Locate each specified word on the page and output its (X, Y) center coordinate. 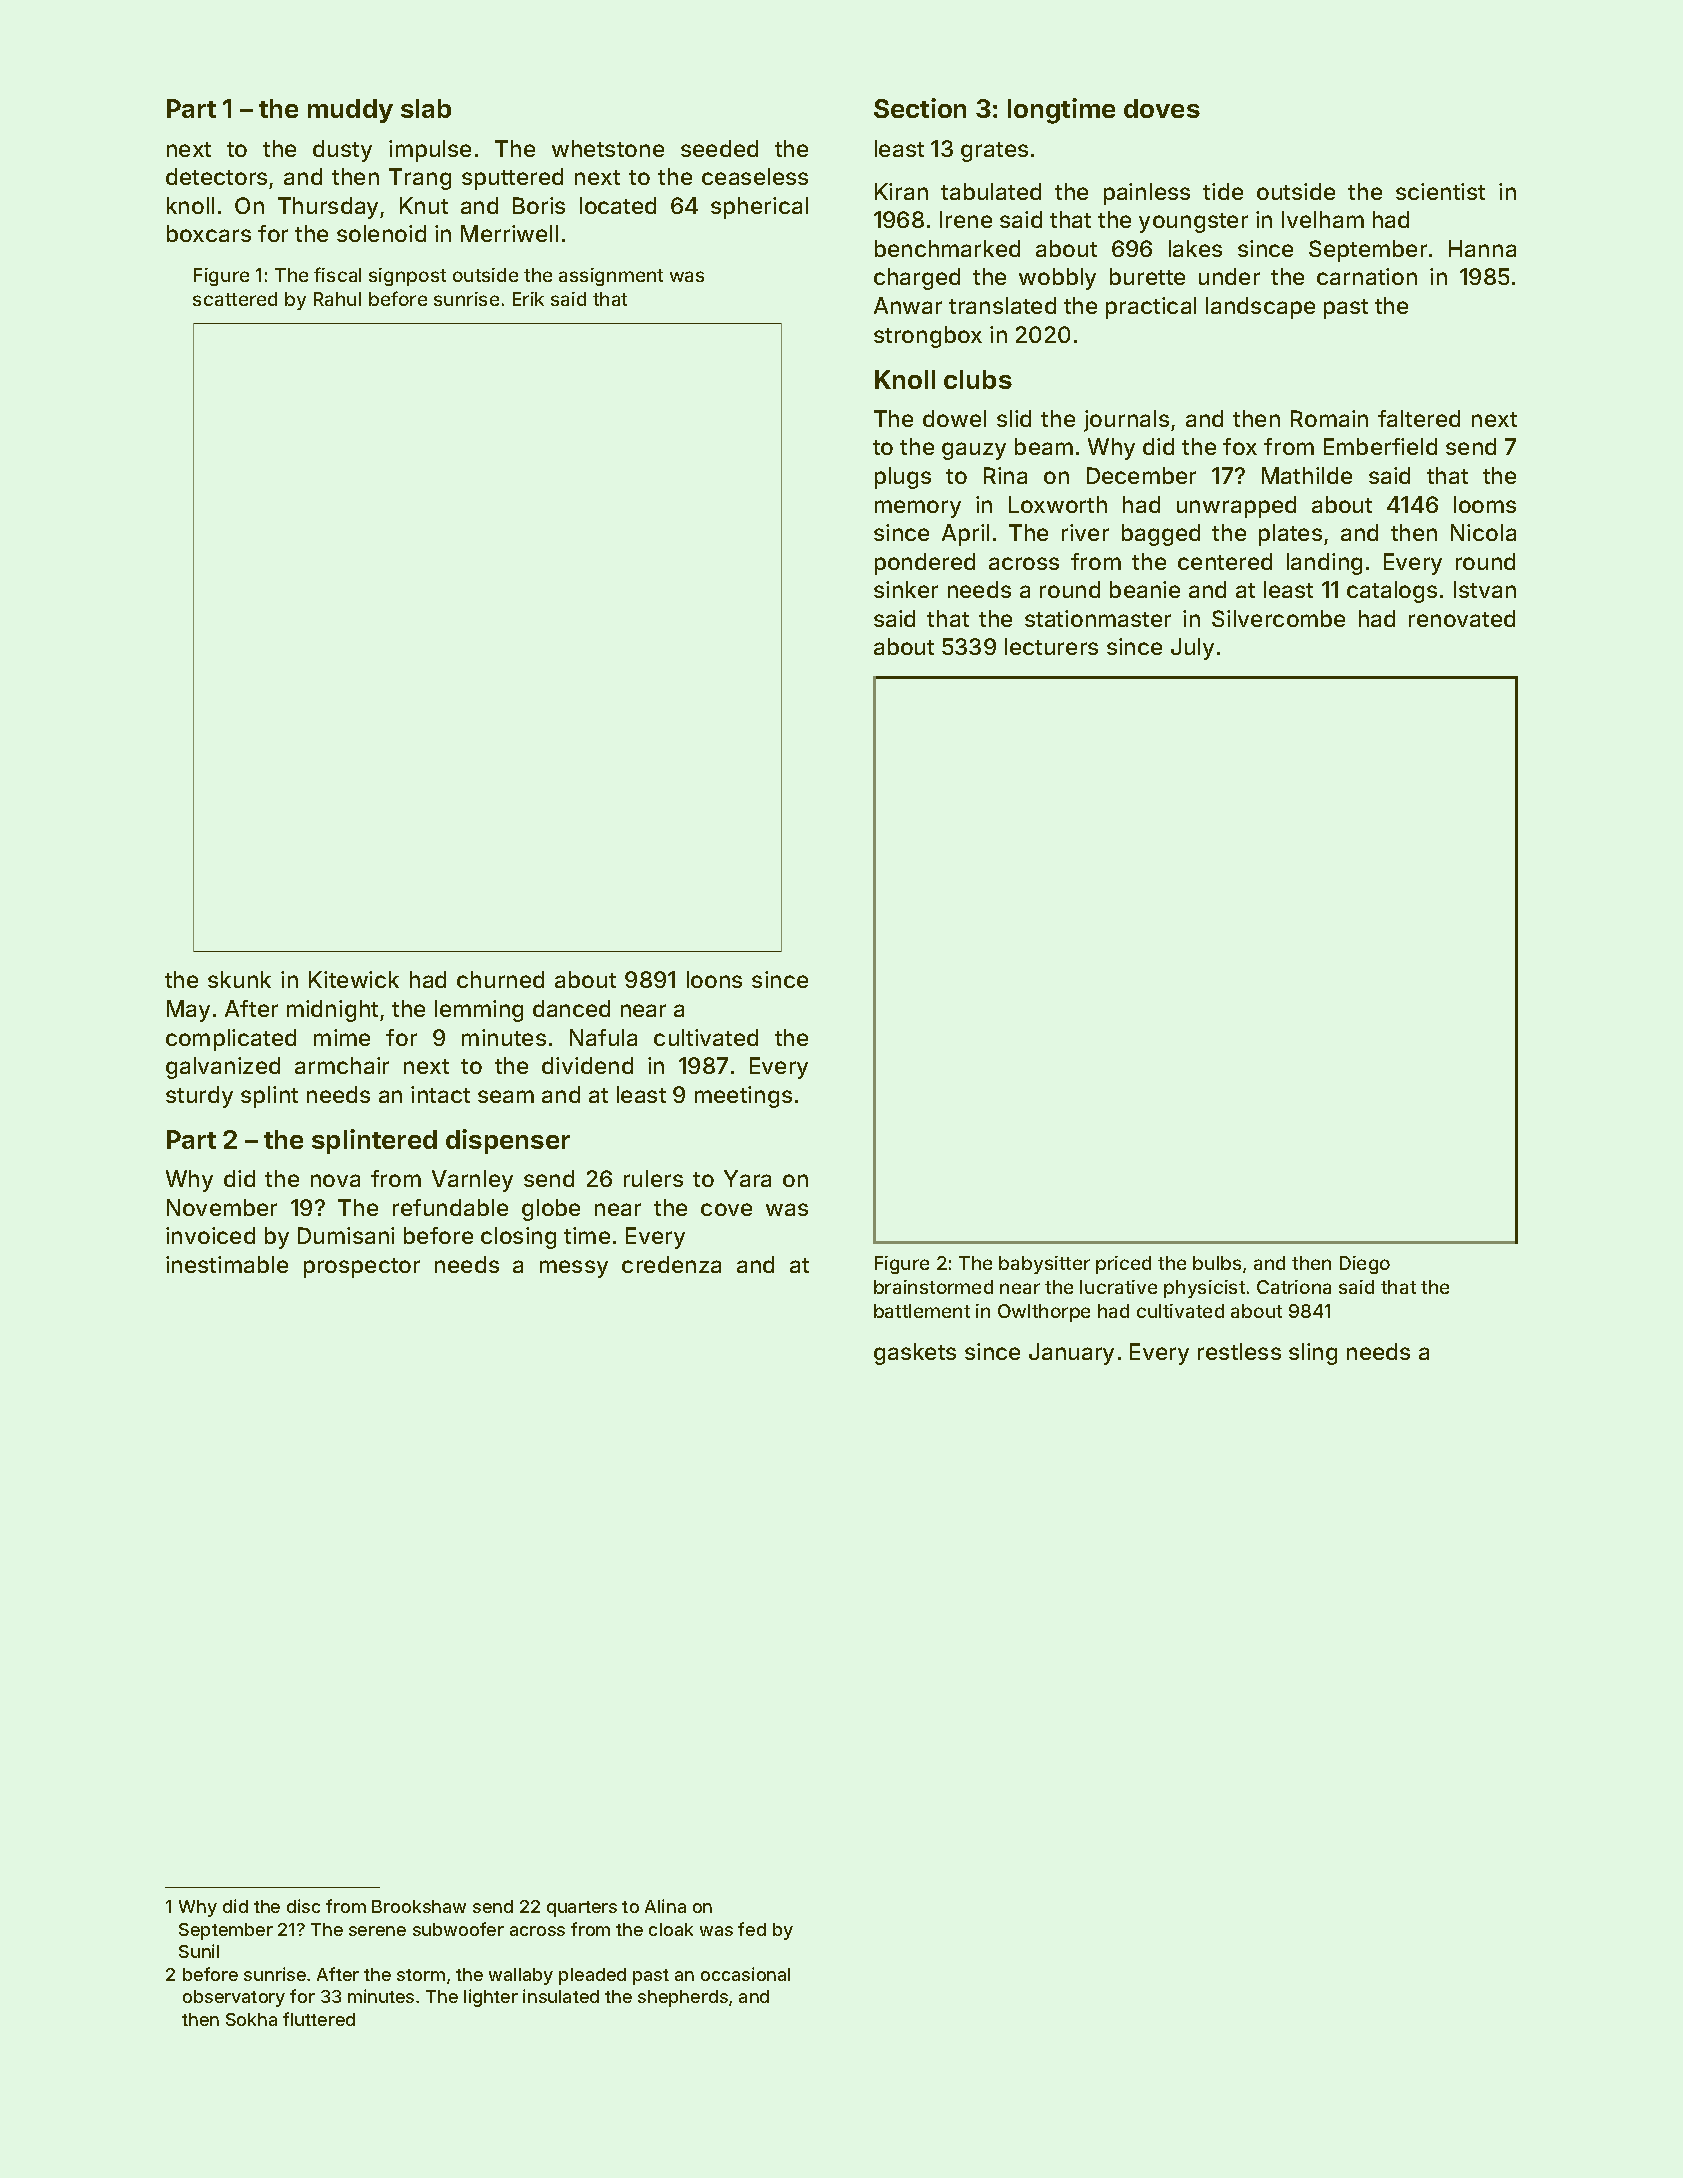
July (1192, 649)
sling (1313, 1354)
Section (920, 108)
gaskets (915, 1354)
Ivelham (1323, 219)
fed (752, 1929)
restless (1239, 1351)
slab (426, 108)
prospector (362, 1268)
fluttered (319, 2019)
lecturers (1051, 646)
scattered (235, 299)
